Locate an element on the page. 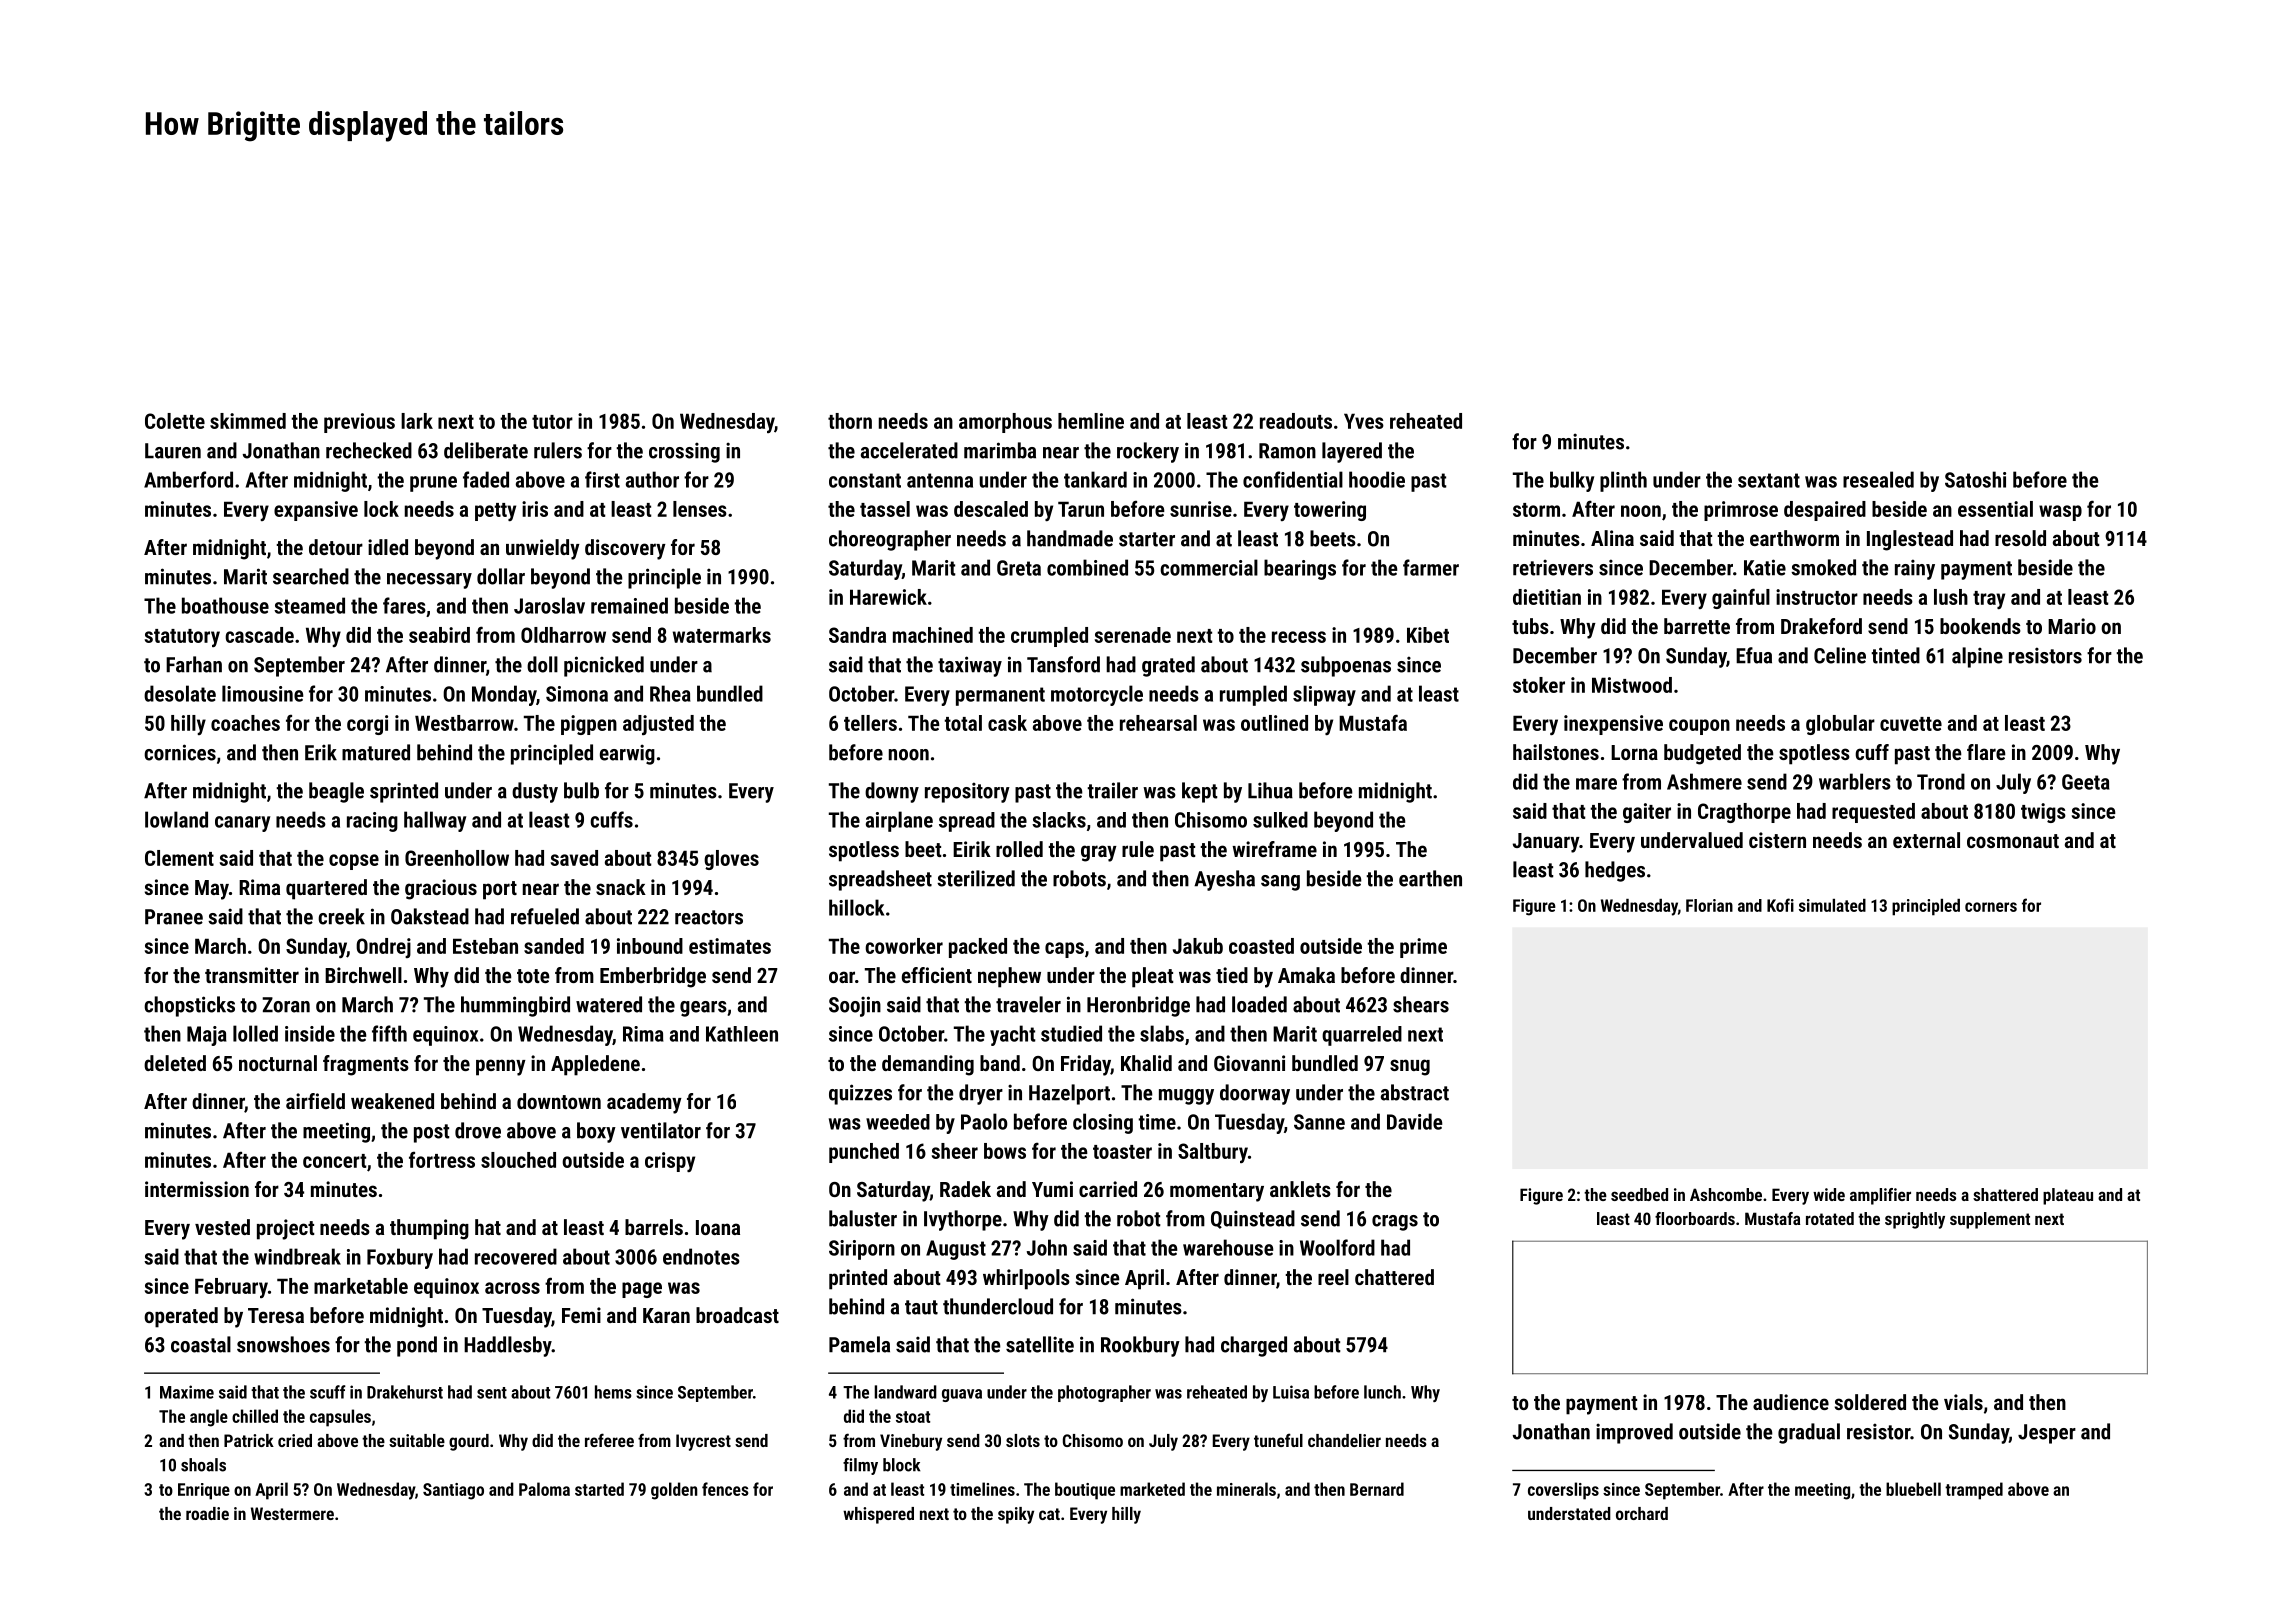  thorn is located at coordinates (850, 421).
